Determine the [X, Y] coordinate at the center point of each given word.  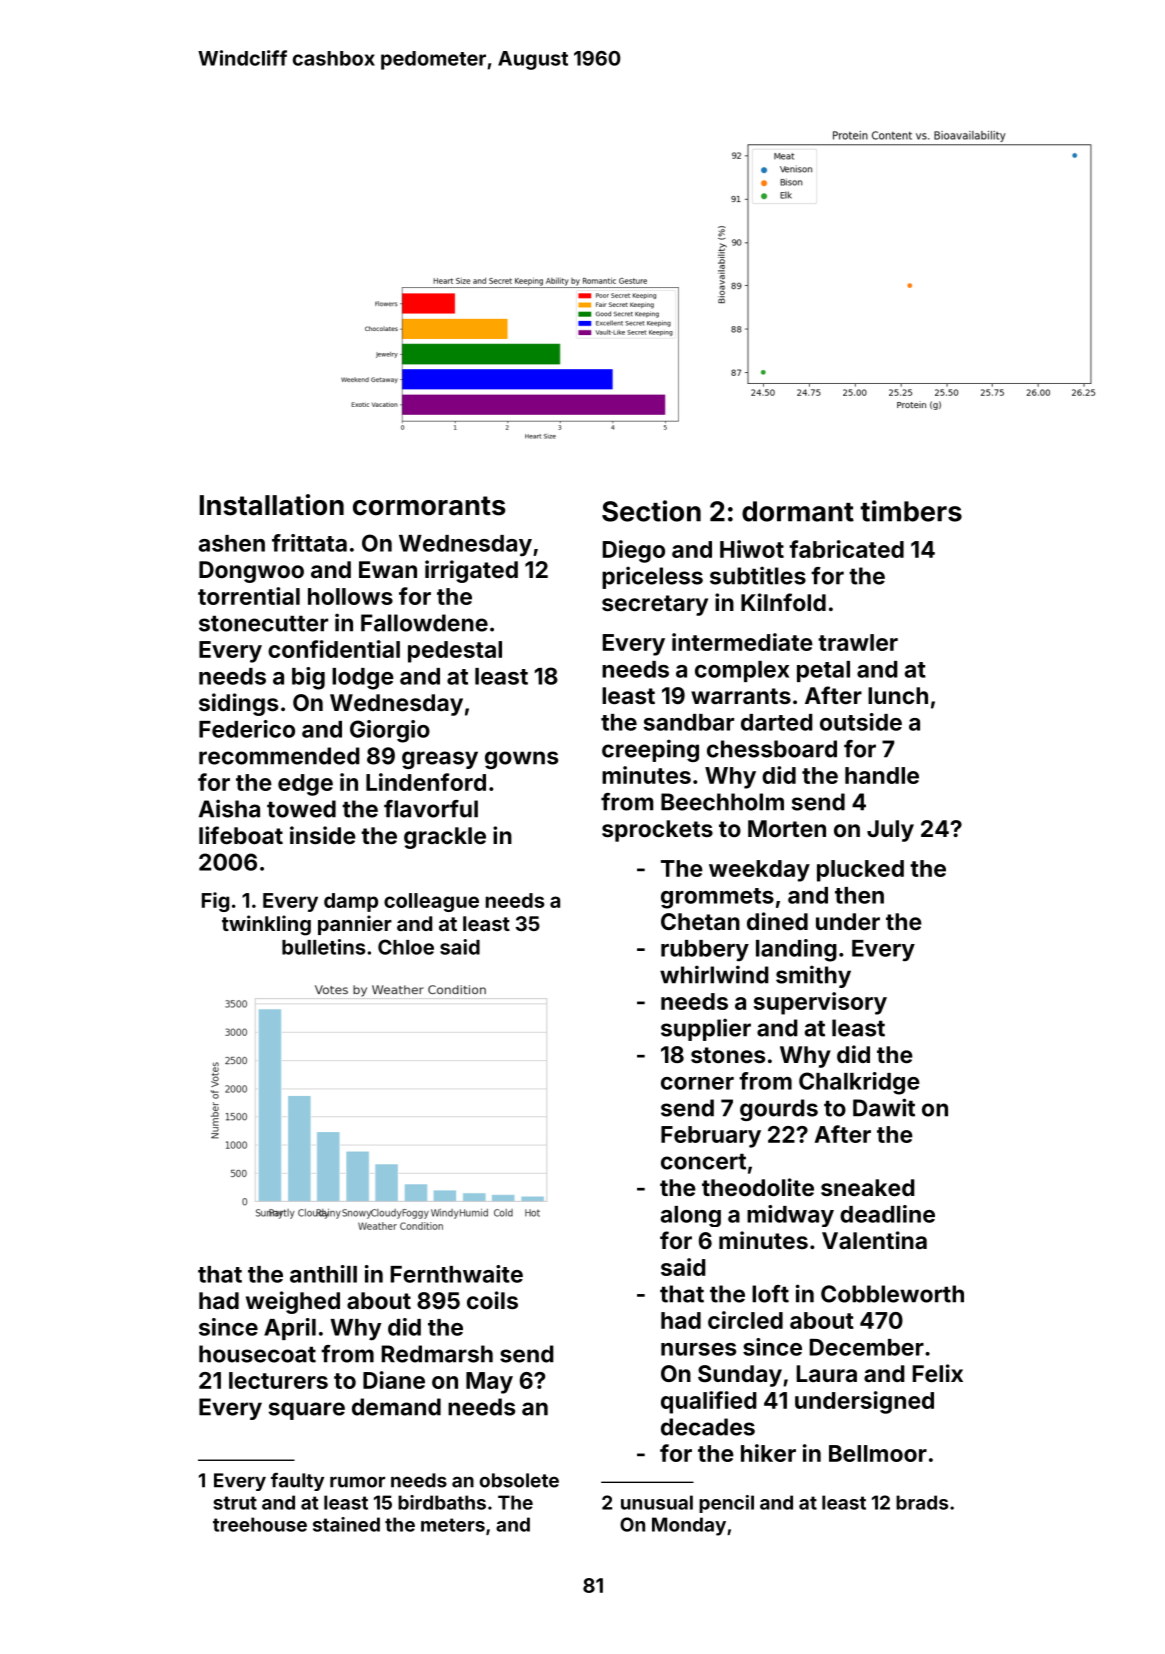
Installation [272, 505]
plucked [860, 871]
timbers [911, 511]
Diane [394, 1380]
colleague [431, 902]
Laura [827, 1373]
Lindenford [426, 782]
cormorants [429, 506]
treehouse [260, 1524]
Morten [787, 828]
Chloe [406, 947]
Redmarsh [437, 1354]
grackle [445, 838]
